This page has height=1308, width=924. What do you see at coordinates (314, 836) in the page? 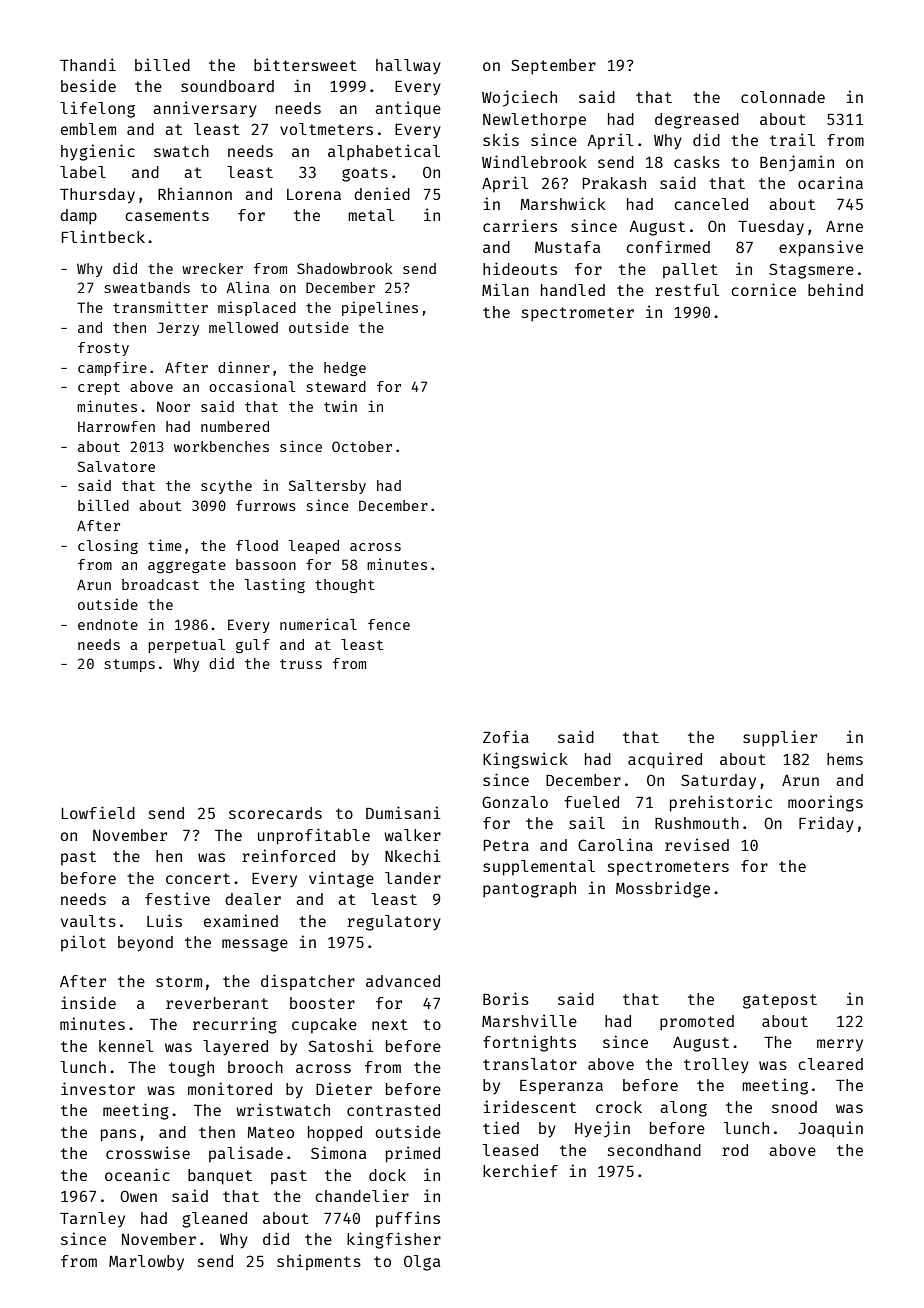
I see `unprofitable` at bounding box center [314, 836].
